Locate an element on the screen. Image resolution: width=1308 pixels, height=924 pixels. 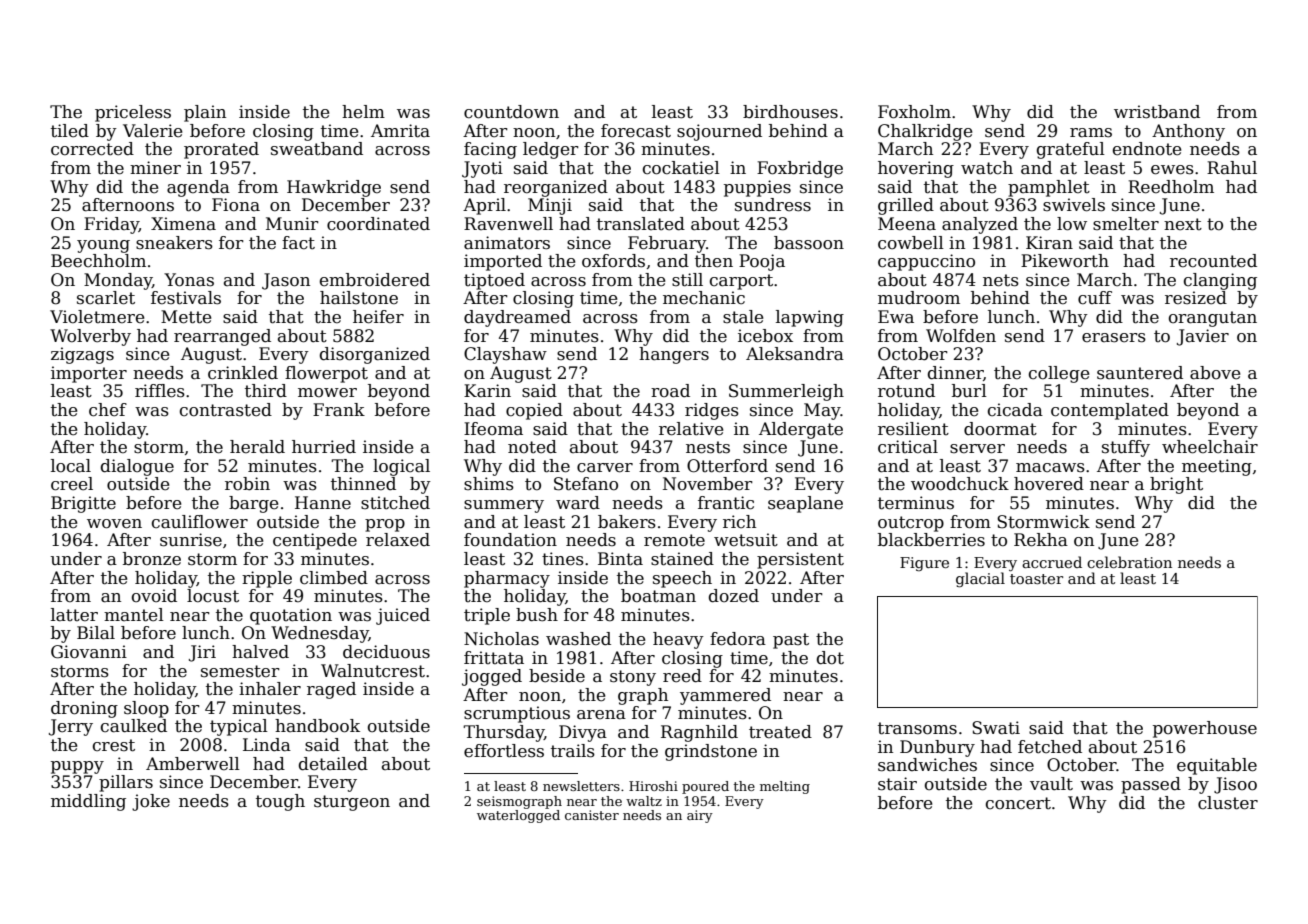
canister is located at coordinates (592, 815).
